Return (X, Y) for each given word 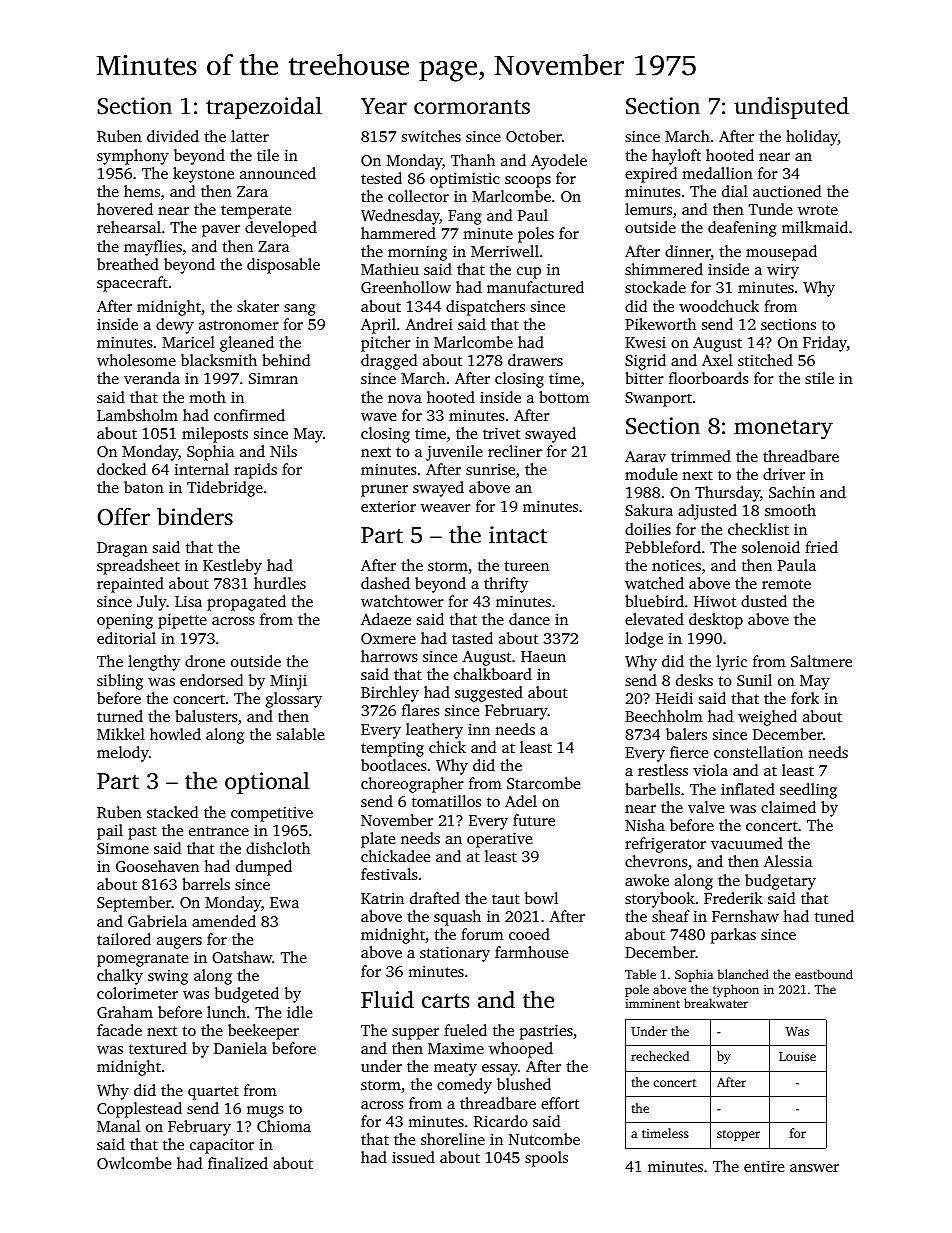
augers (179, 943)
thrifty (506, 585)
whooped (521, 1050)
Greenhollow (406, 287)
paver (221, 231)
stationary (455, 954)
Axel (717, 360)
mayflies (153, 248)
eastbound (824, 974)
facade (119, 1030)
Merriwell (505, 251)
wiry (783, 271)
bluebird (654, 601)
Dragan (122, 549)
